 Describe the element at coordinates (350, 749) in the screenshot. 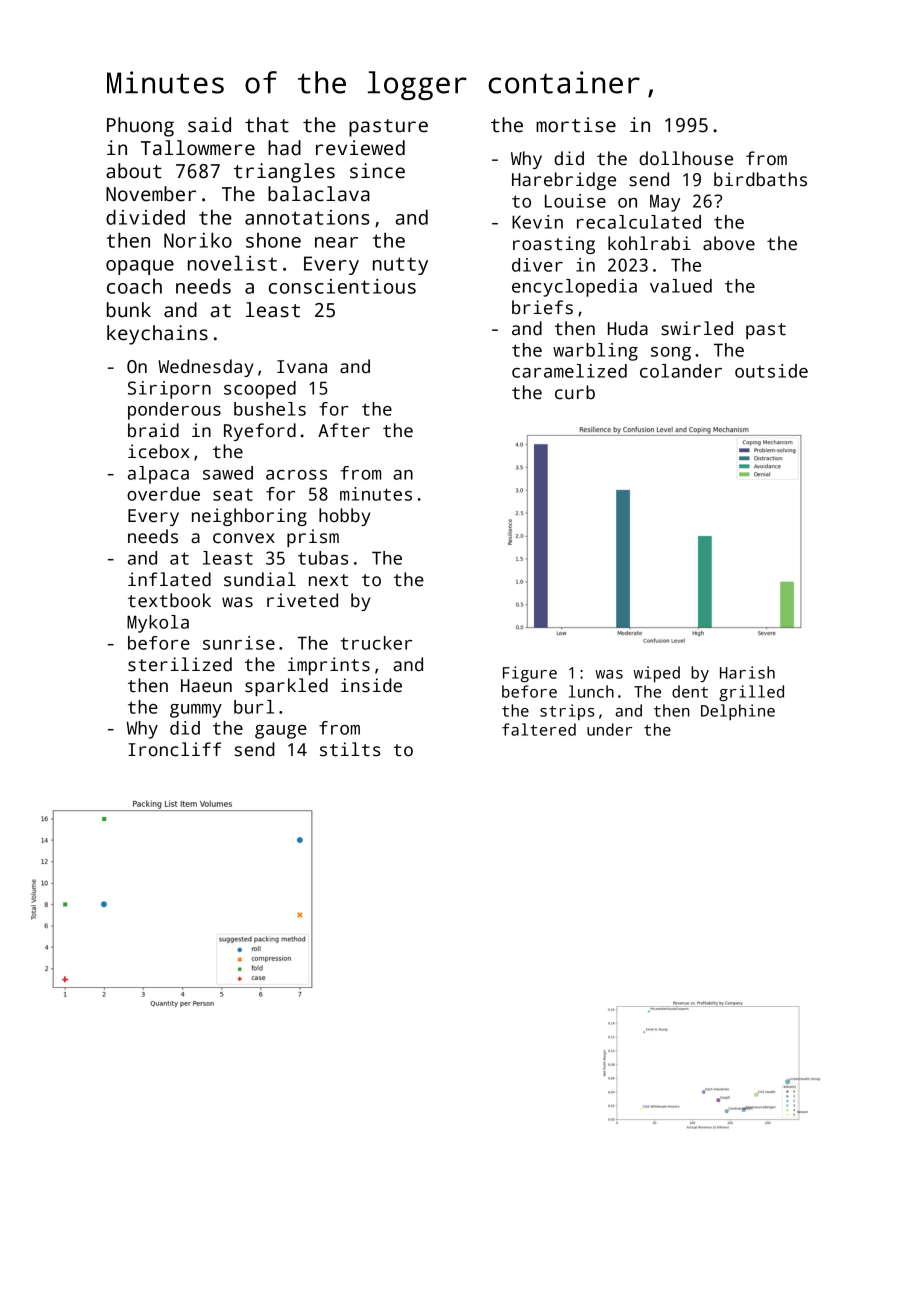

I see `stilts` at that location.
